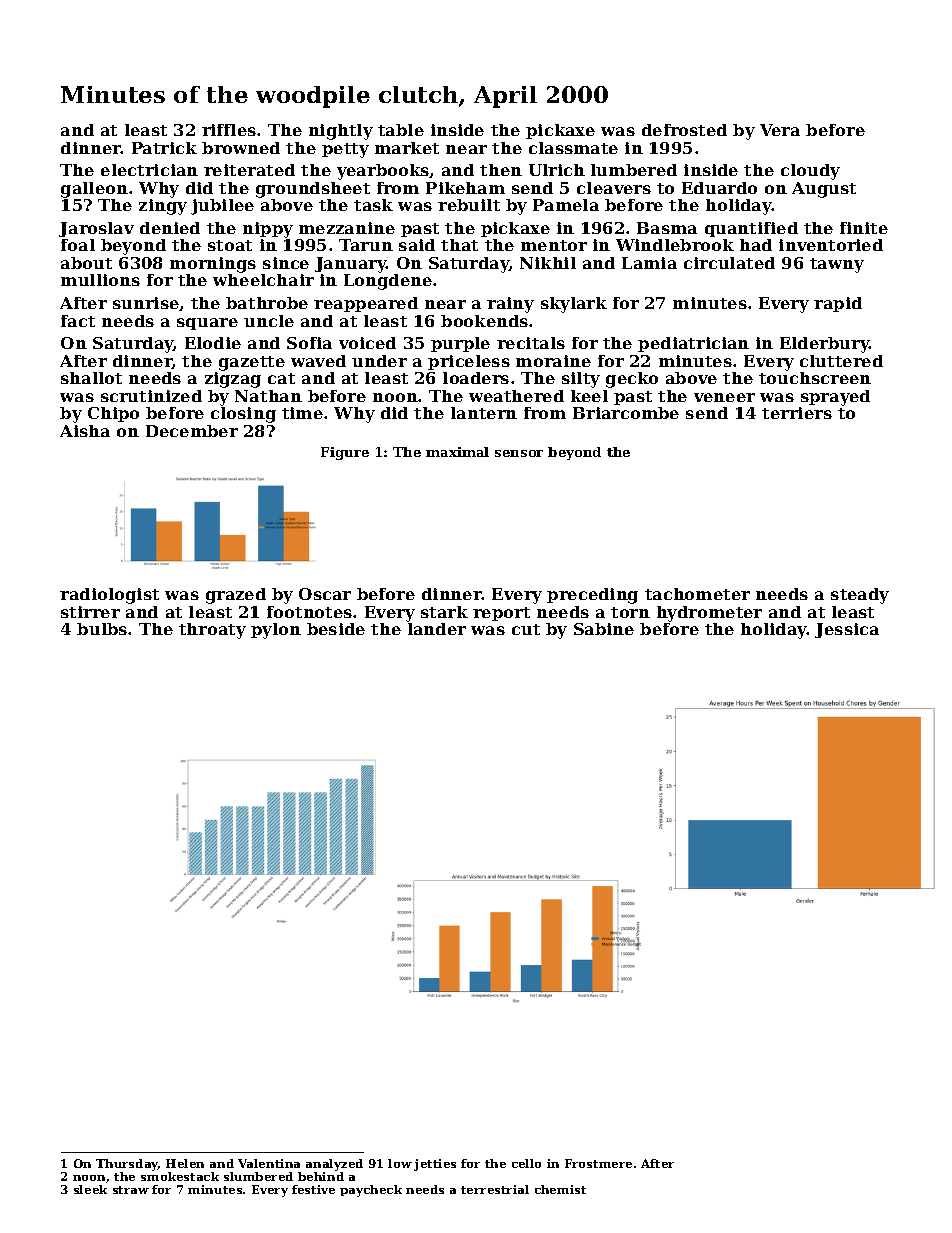  What do you see at coordinates (435, 1165) in the screenshot?
I see `jetties` at bounding box center [435, 1165].
